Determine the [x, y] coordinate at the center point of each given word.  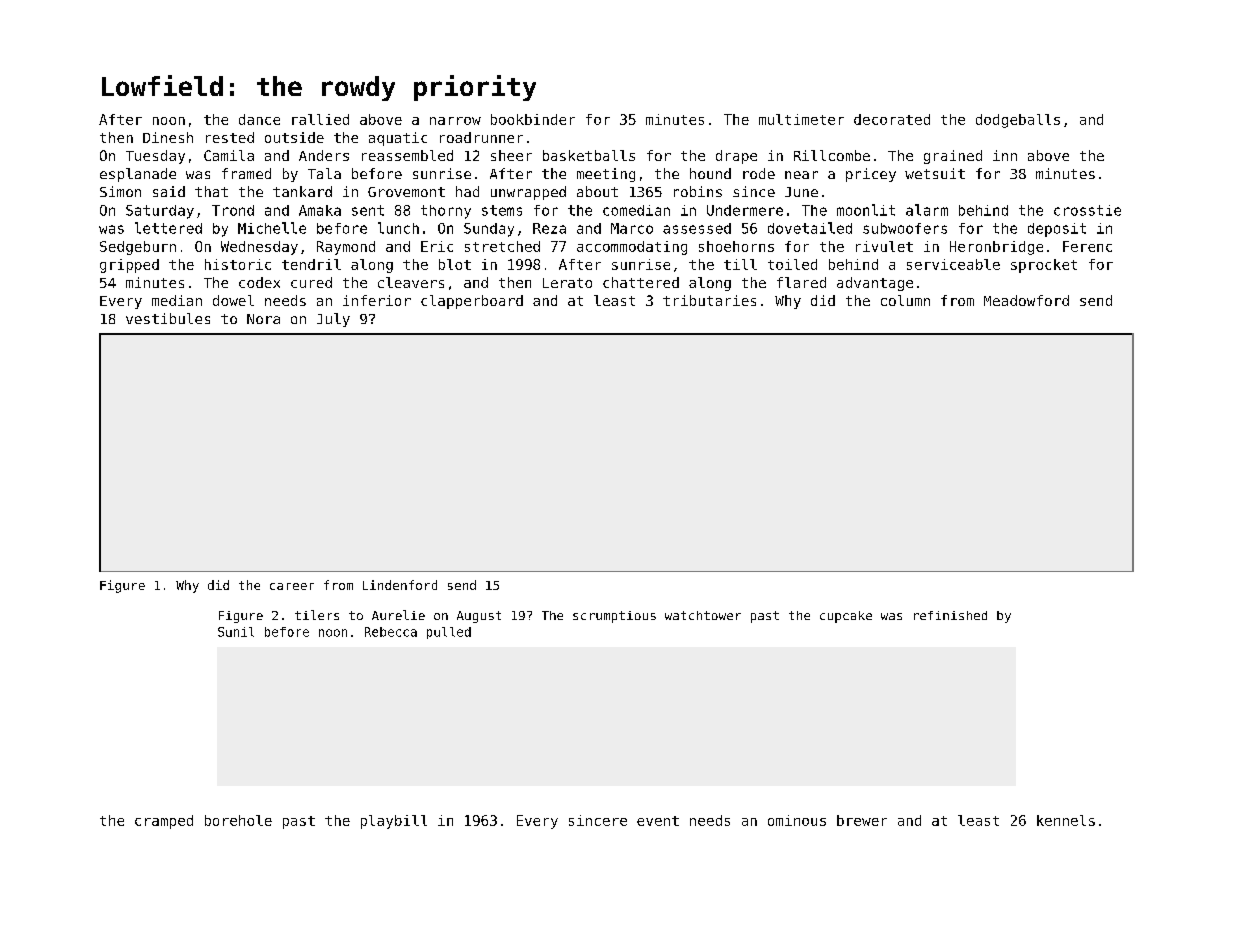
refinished [950, 615]
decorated [892, 119]
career [292, 586]
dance [259, 119]
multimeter [801, 119]
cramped [164, 822]
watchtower [703, 615]
